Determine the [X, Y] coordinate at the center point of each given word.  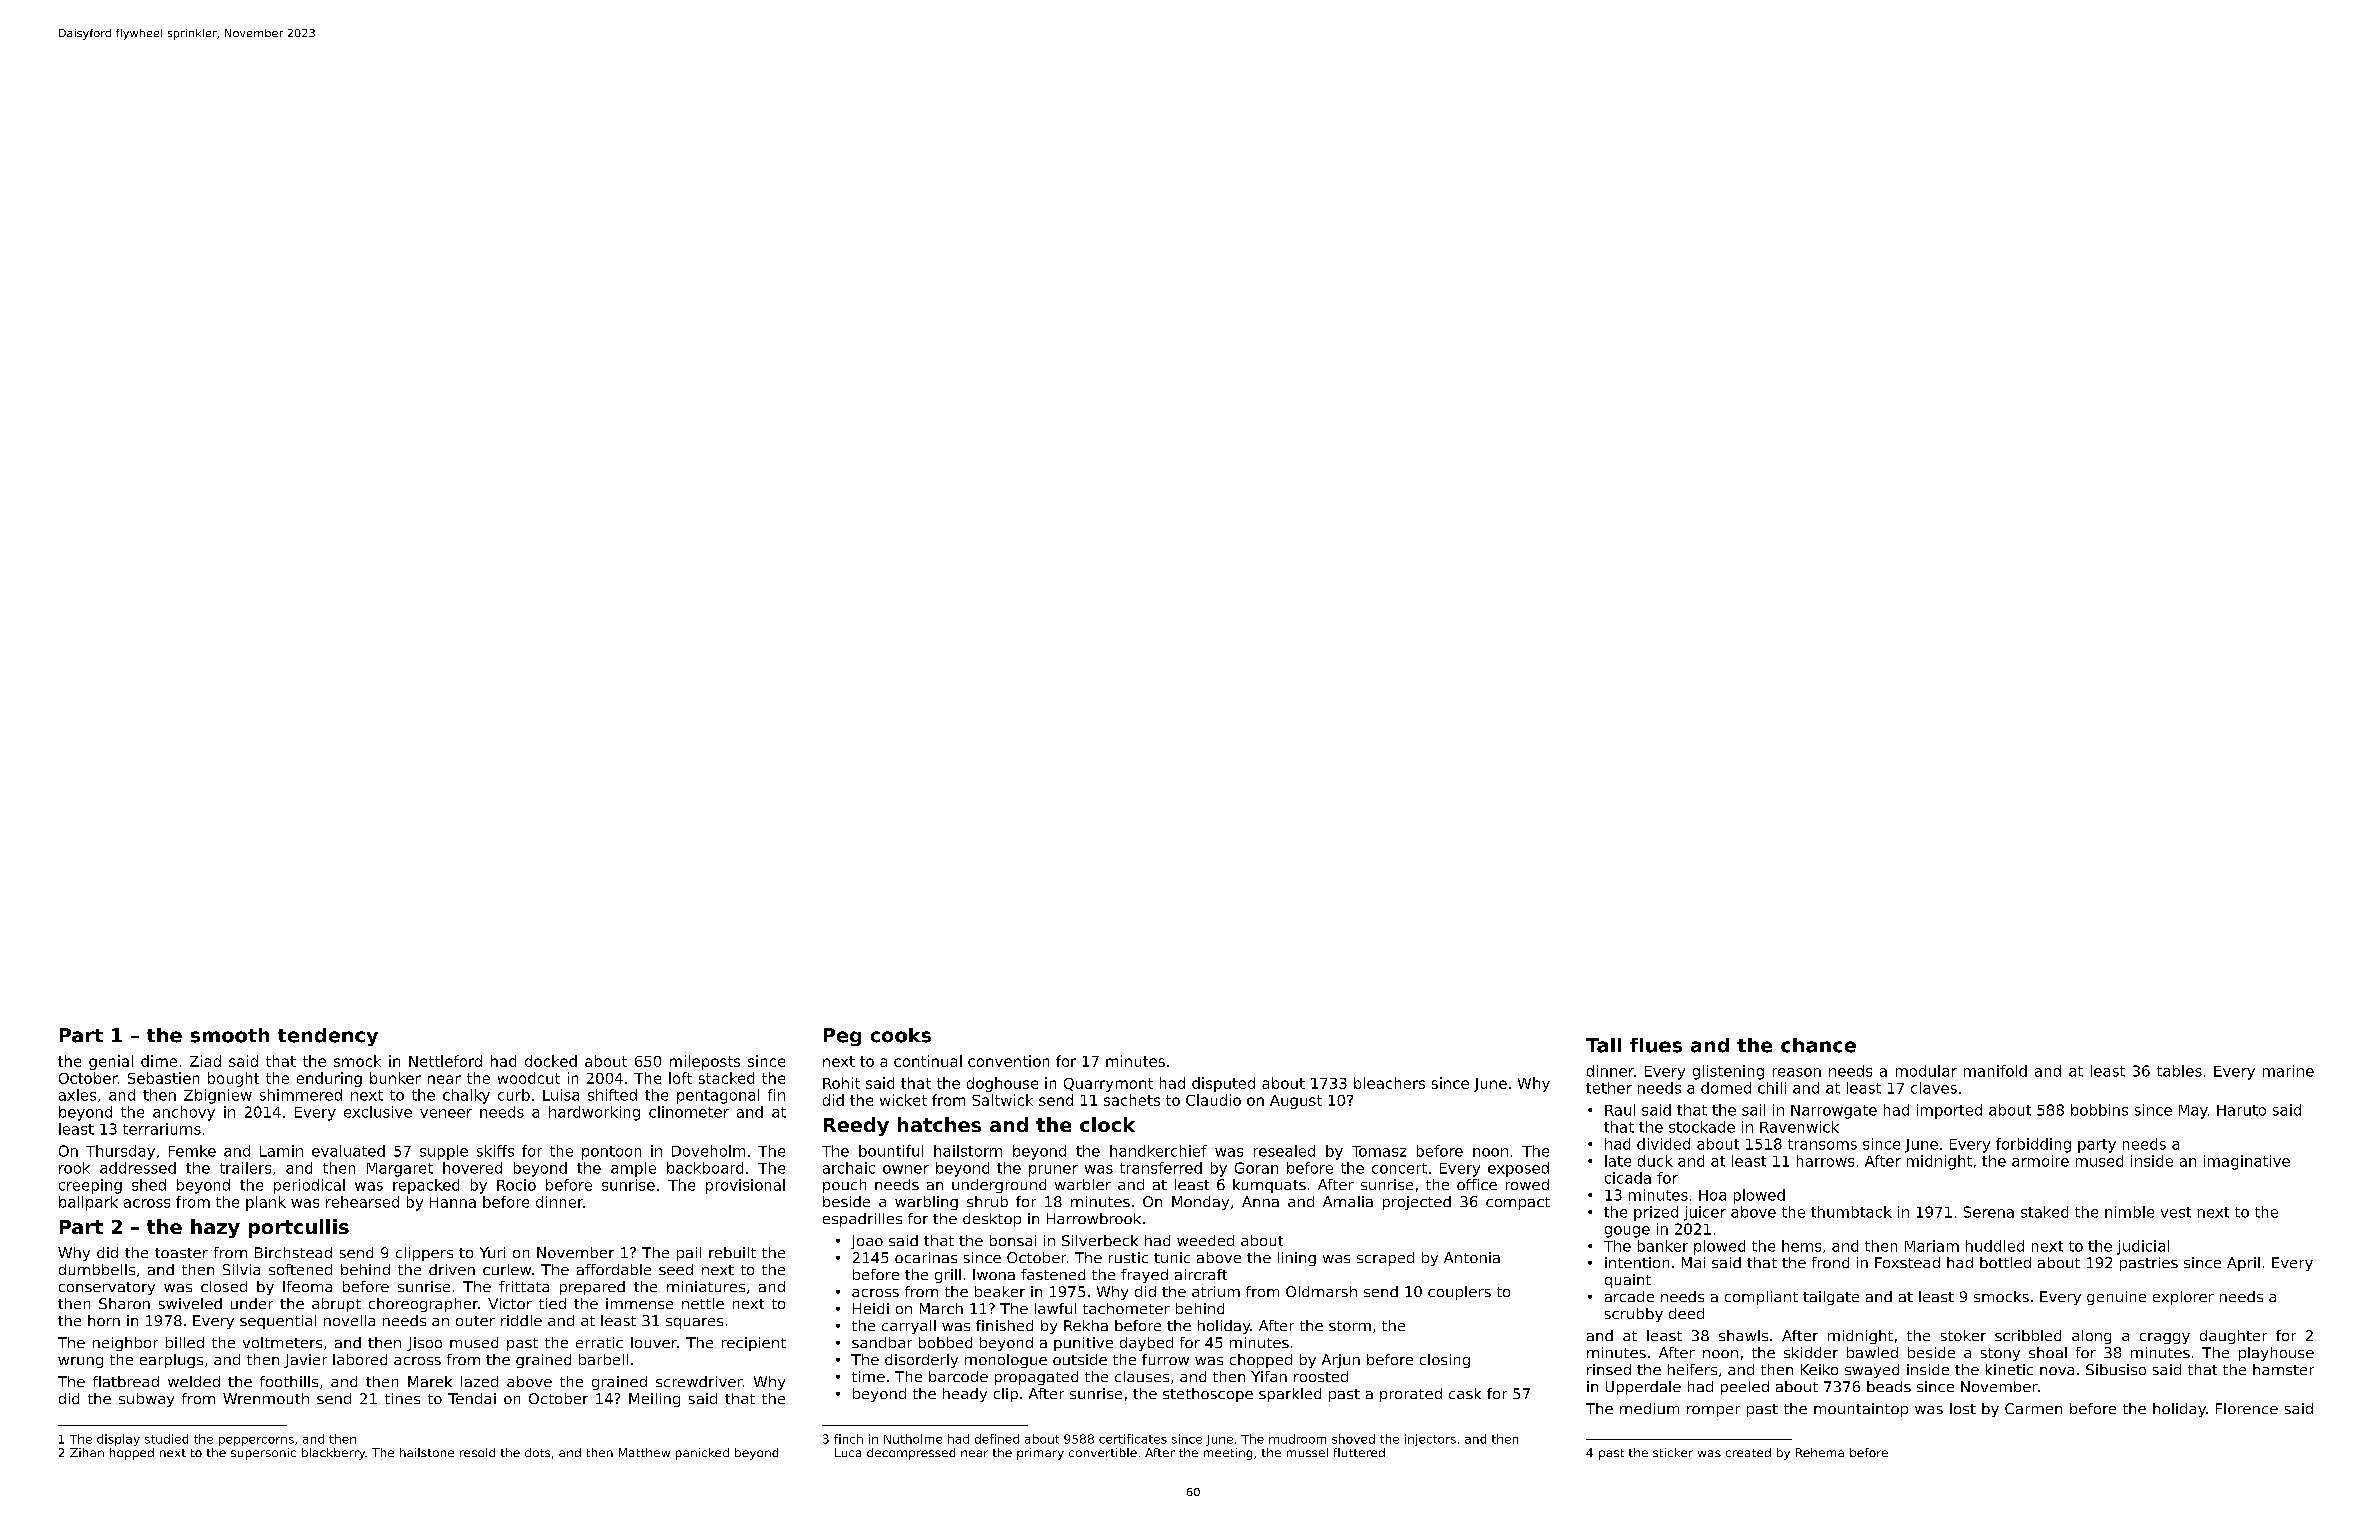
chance [1818, 1045]
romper [1713, 1411]
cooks [901, 1035]
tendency [328, 1037]
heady [965, 1395]
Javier [305, 1361]
